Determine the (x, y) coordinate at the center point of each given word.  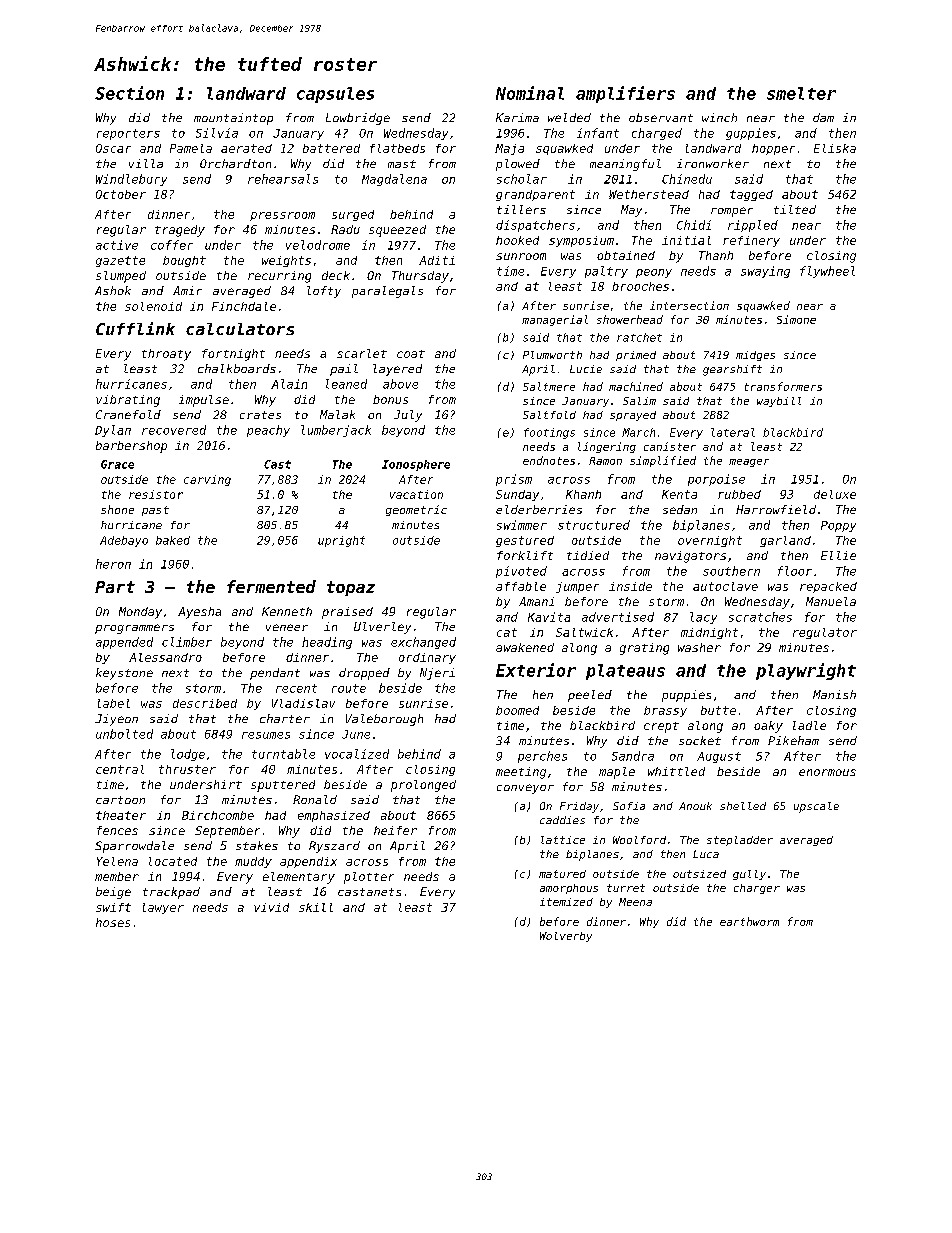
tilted (795, 209)
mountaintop (233, 119)
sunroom (521, 256)
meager (749, 463)
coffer (172, 245)
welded (569, 117)
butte (718, 710)
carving (207, 480)
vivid (271, 907)
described (205, 703)
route (349, 688)
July (408, 416)
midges (755, 356)
